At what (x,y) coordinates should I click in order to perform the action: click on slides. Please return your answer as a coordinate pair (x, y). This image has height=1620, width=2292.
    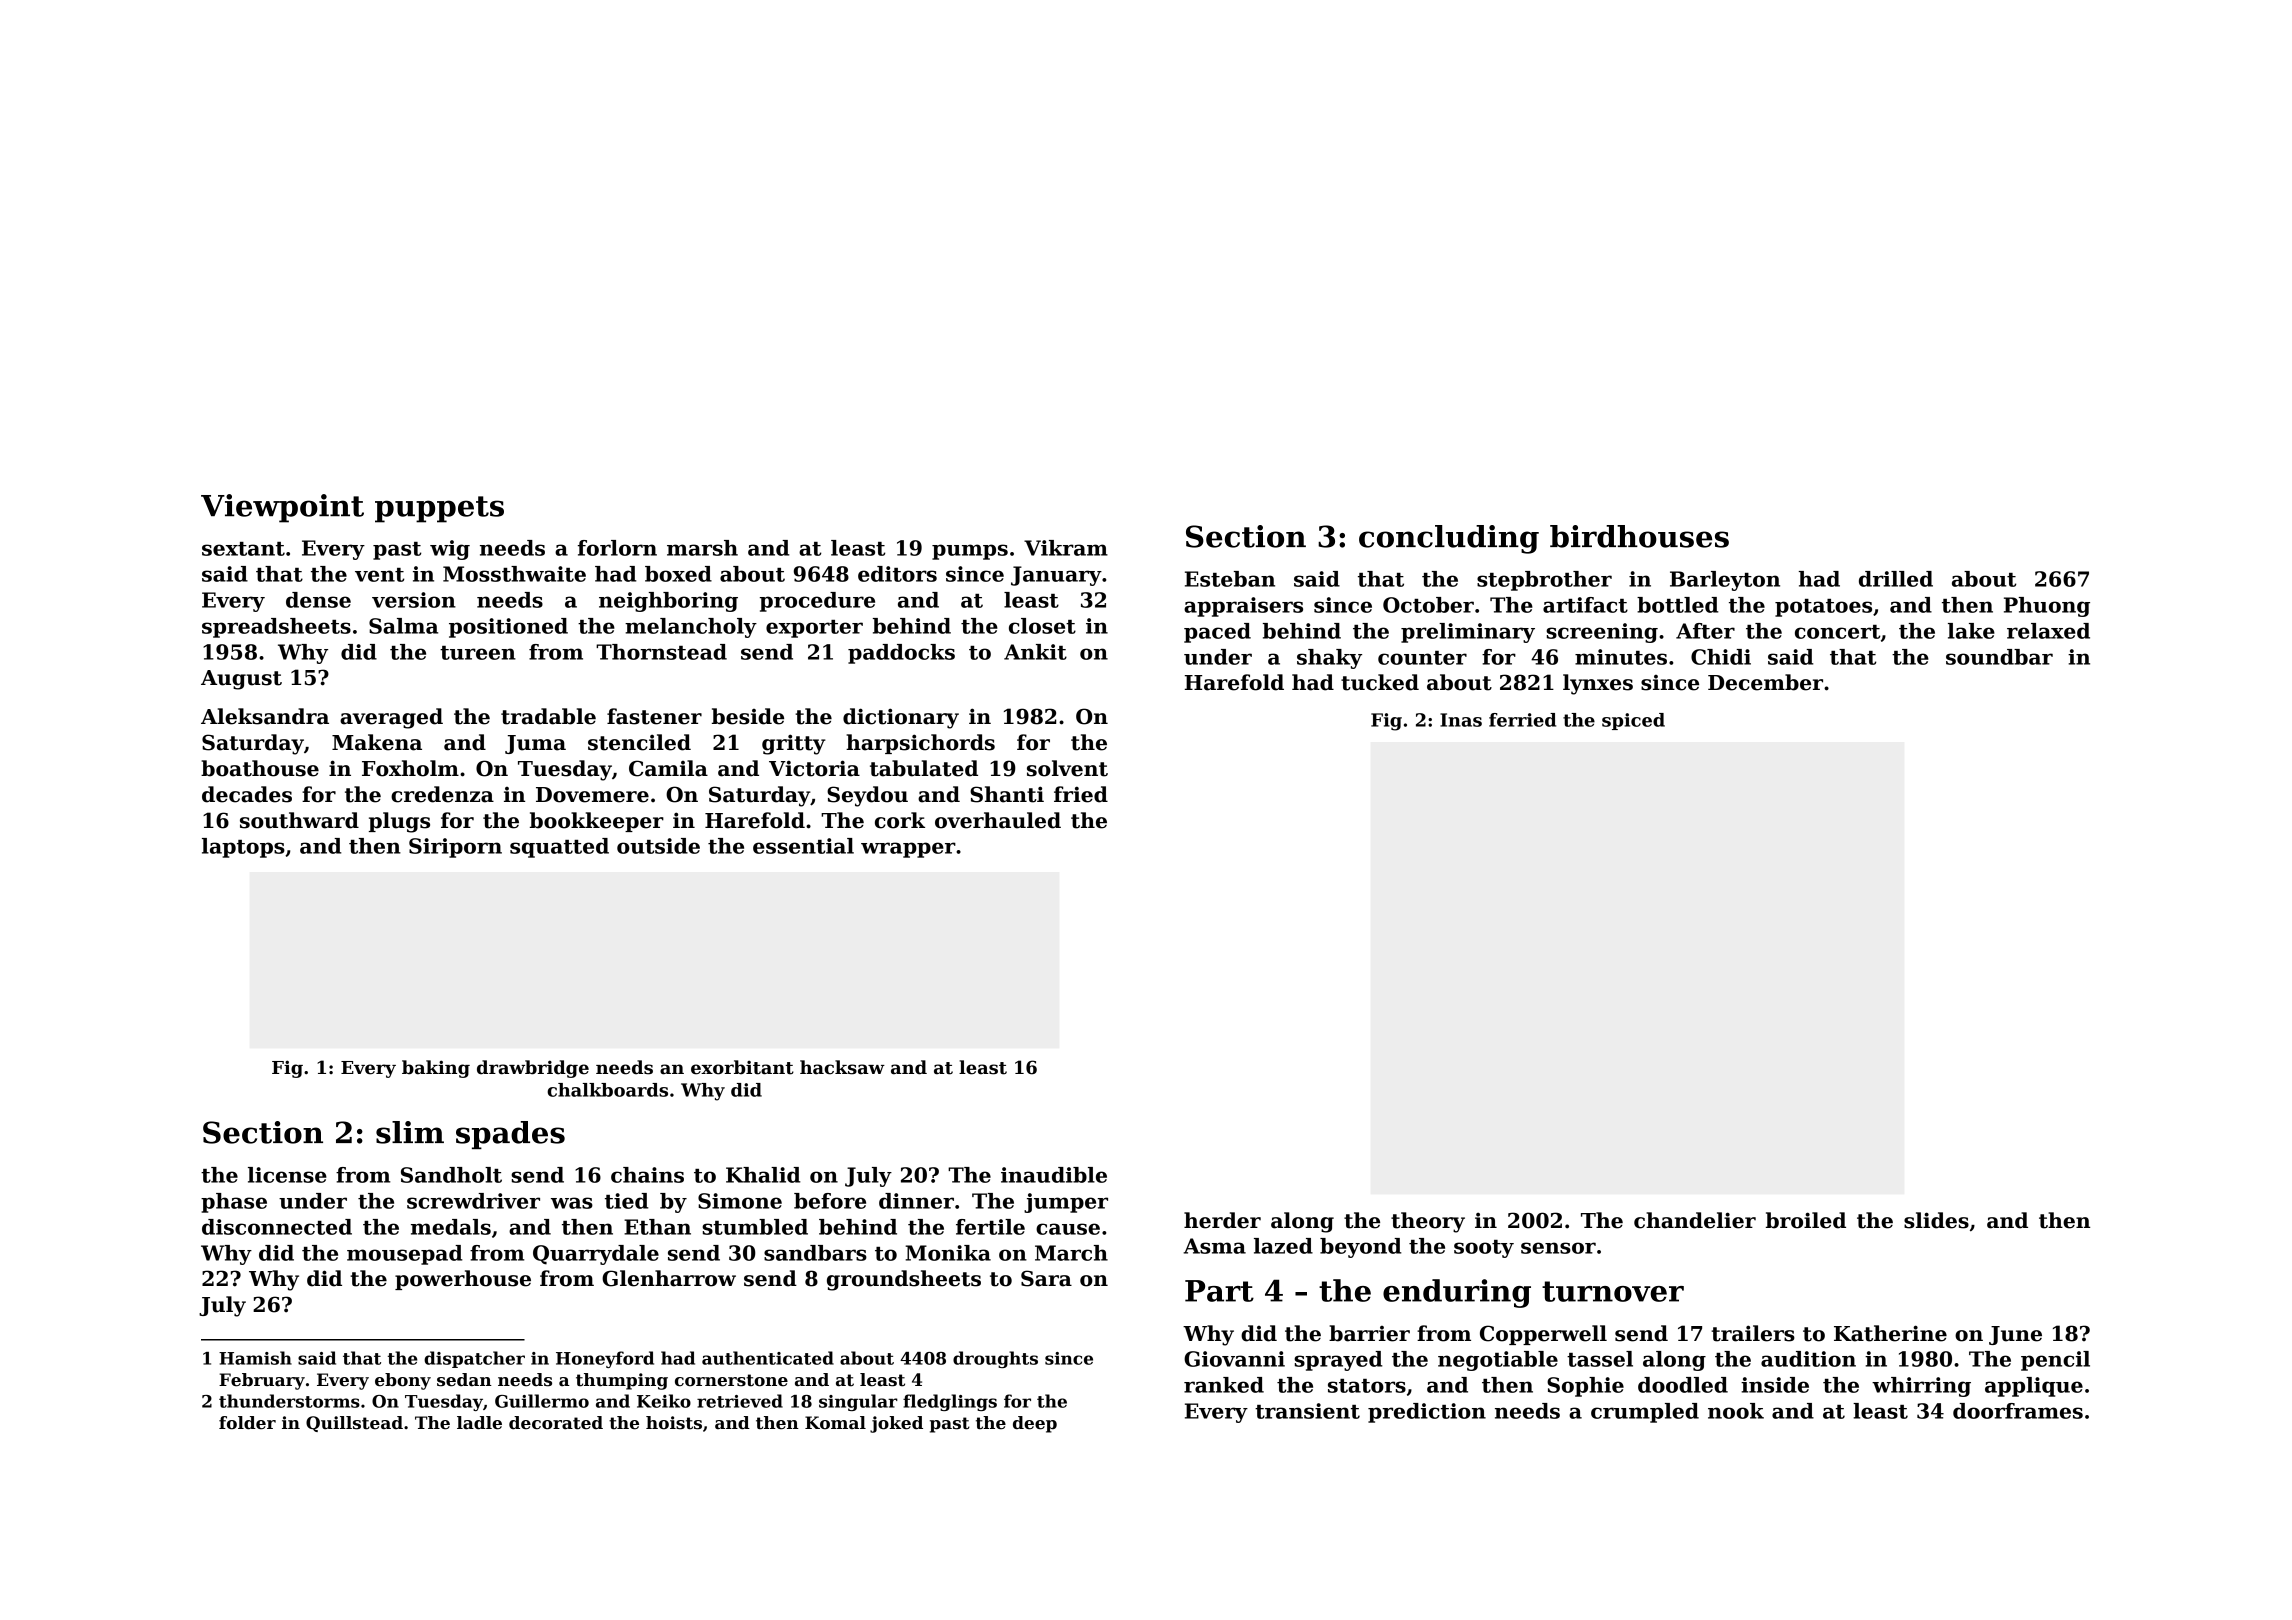
    Looking at the image, I should click on (1936, 1220).
